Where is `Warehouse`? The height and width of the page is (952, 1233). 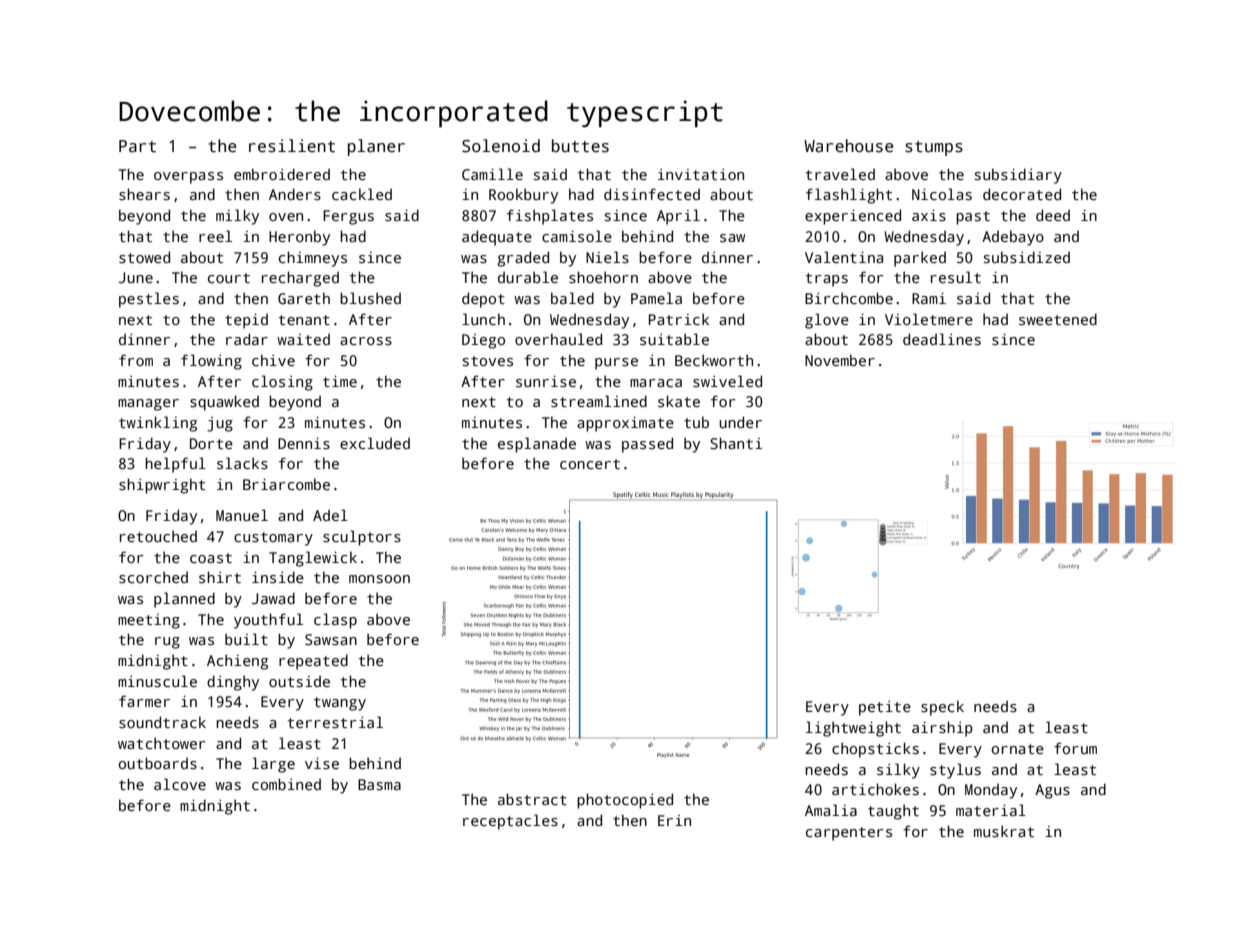
Warehouse is located at coordinates (849, 146).
